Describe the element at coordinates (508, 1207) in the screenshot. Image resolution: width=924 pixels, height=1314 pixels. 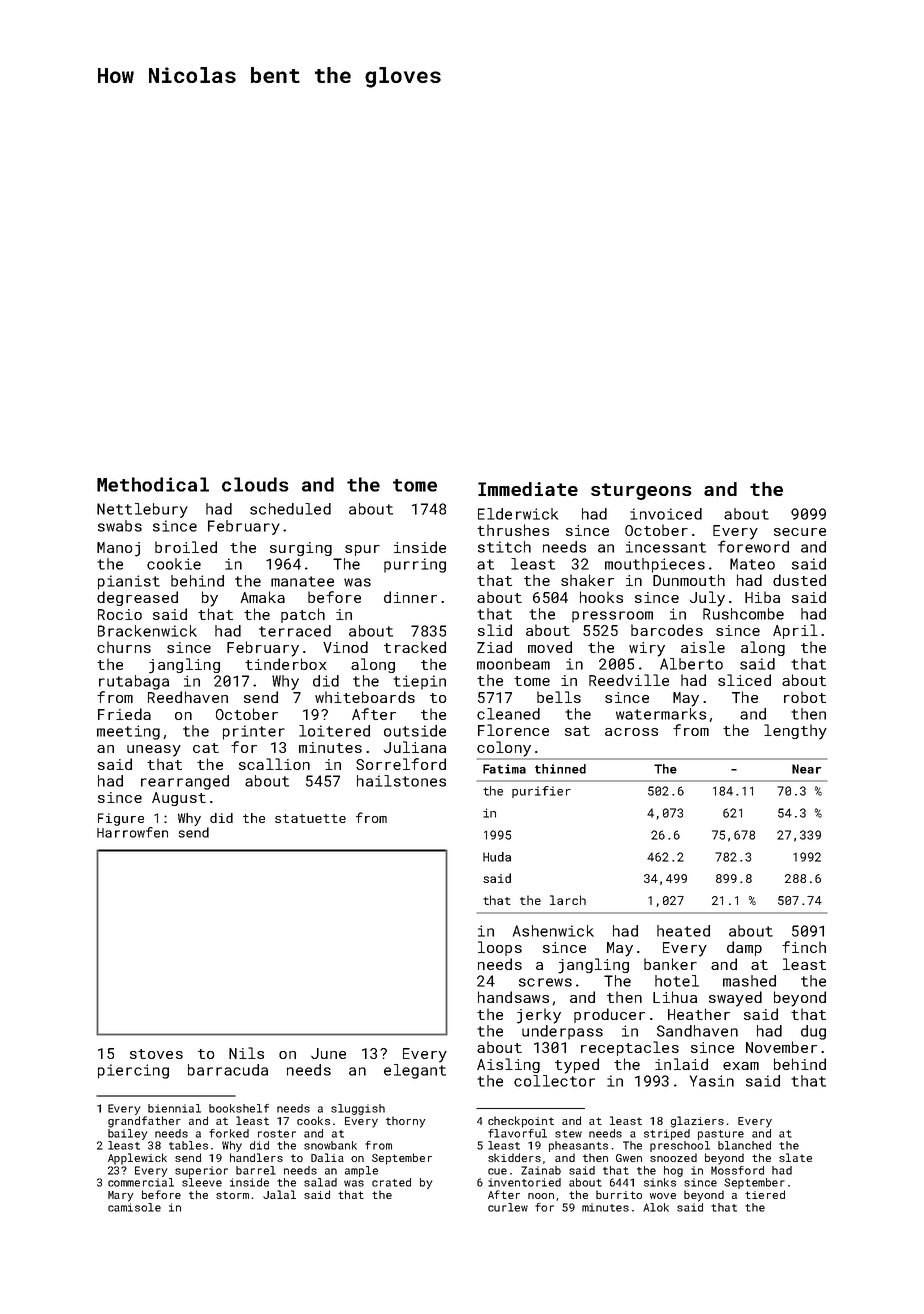
I see `curlew` at that location.
